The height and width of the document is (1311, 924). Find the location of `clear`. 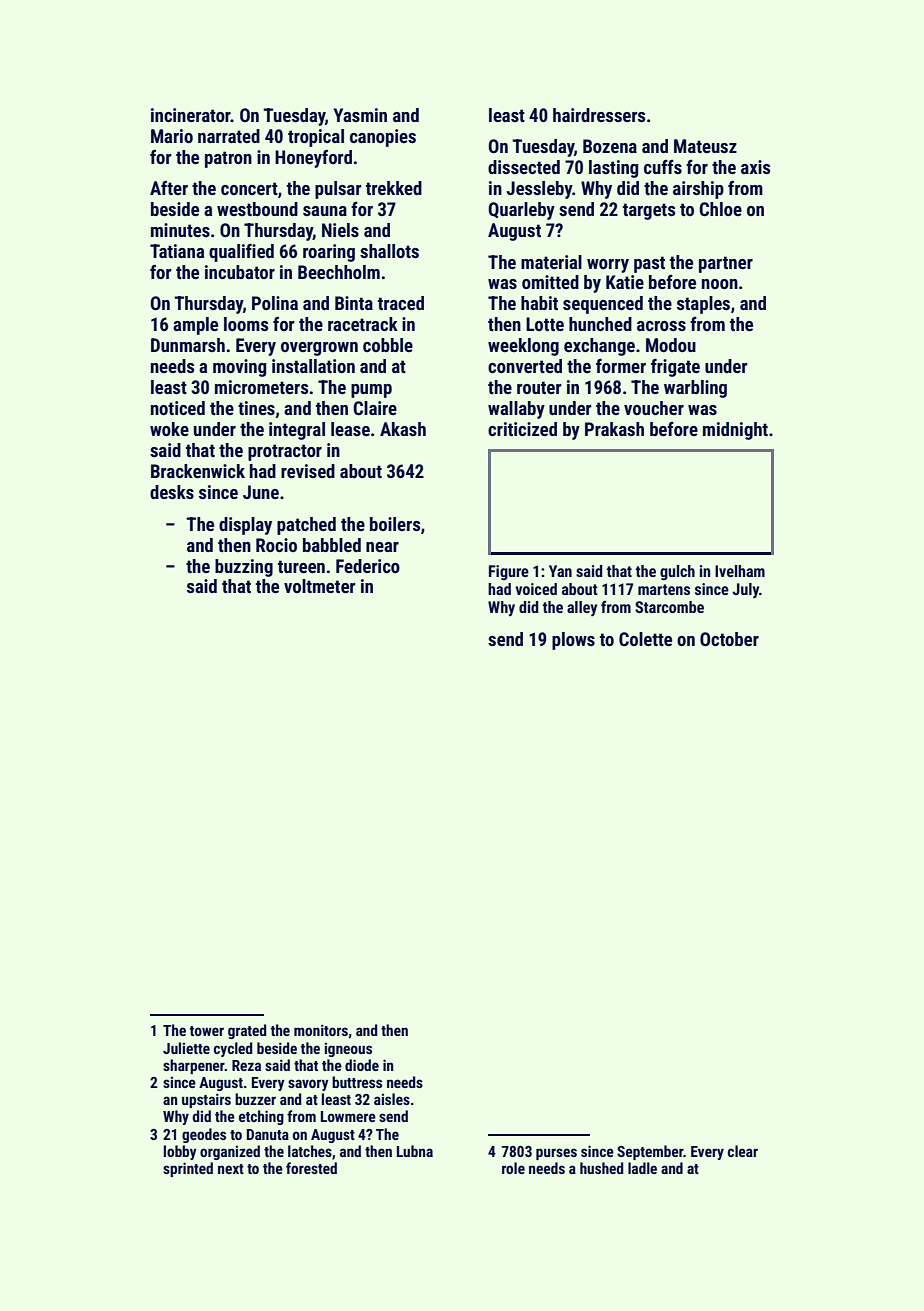

clear is located at coordinates (743, 1151).
